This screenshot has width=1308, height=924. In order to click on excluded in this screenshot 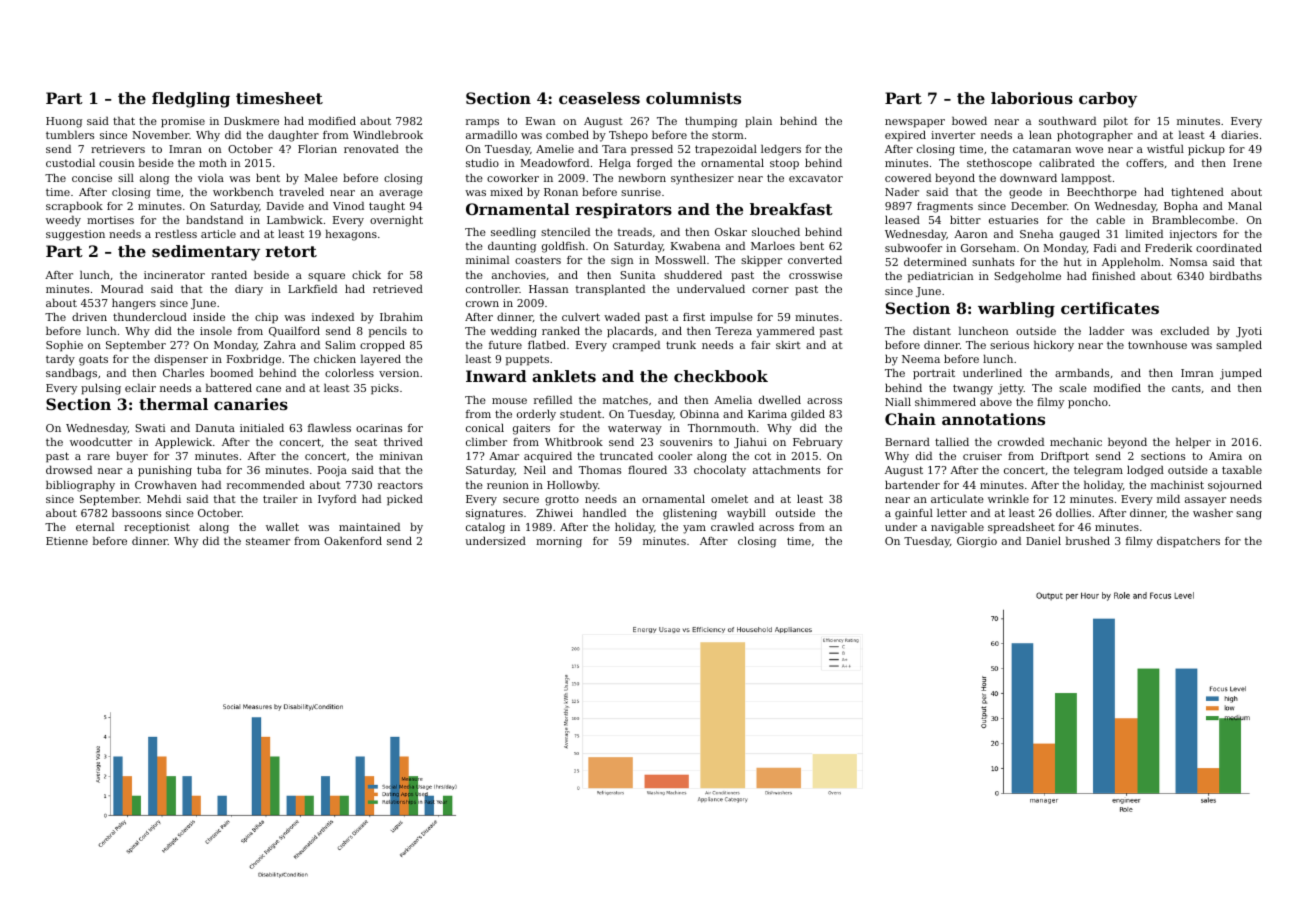, I will do `click(1185, 330)`.
